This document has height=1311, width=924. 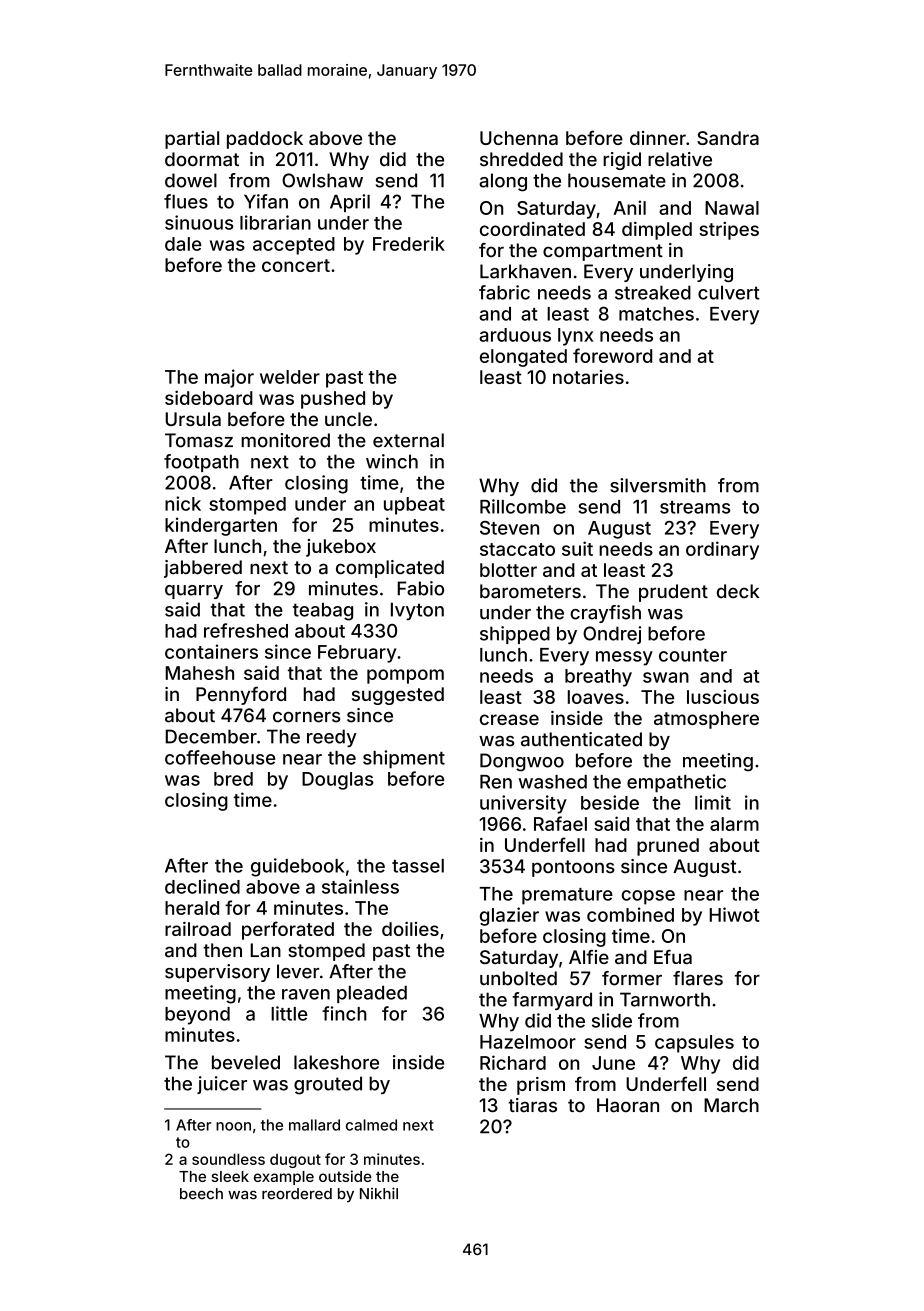 What do you see at coordinates (518, 978) in the document?
I see `unbolted` at bounding box center [518, 978].
